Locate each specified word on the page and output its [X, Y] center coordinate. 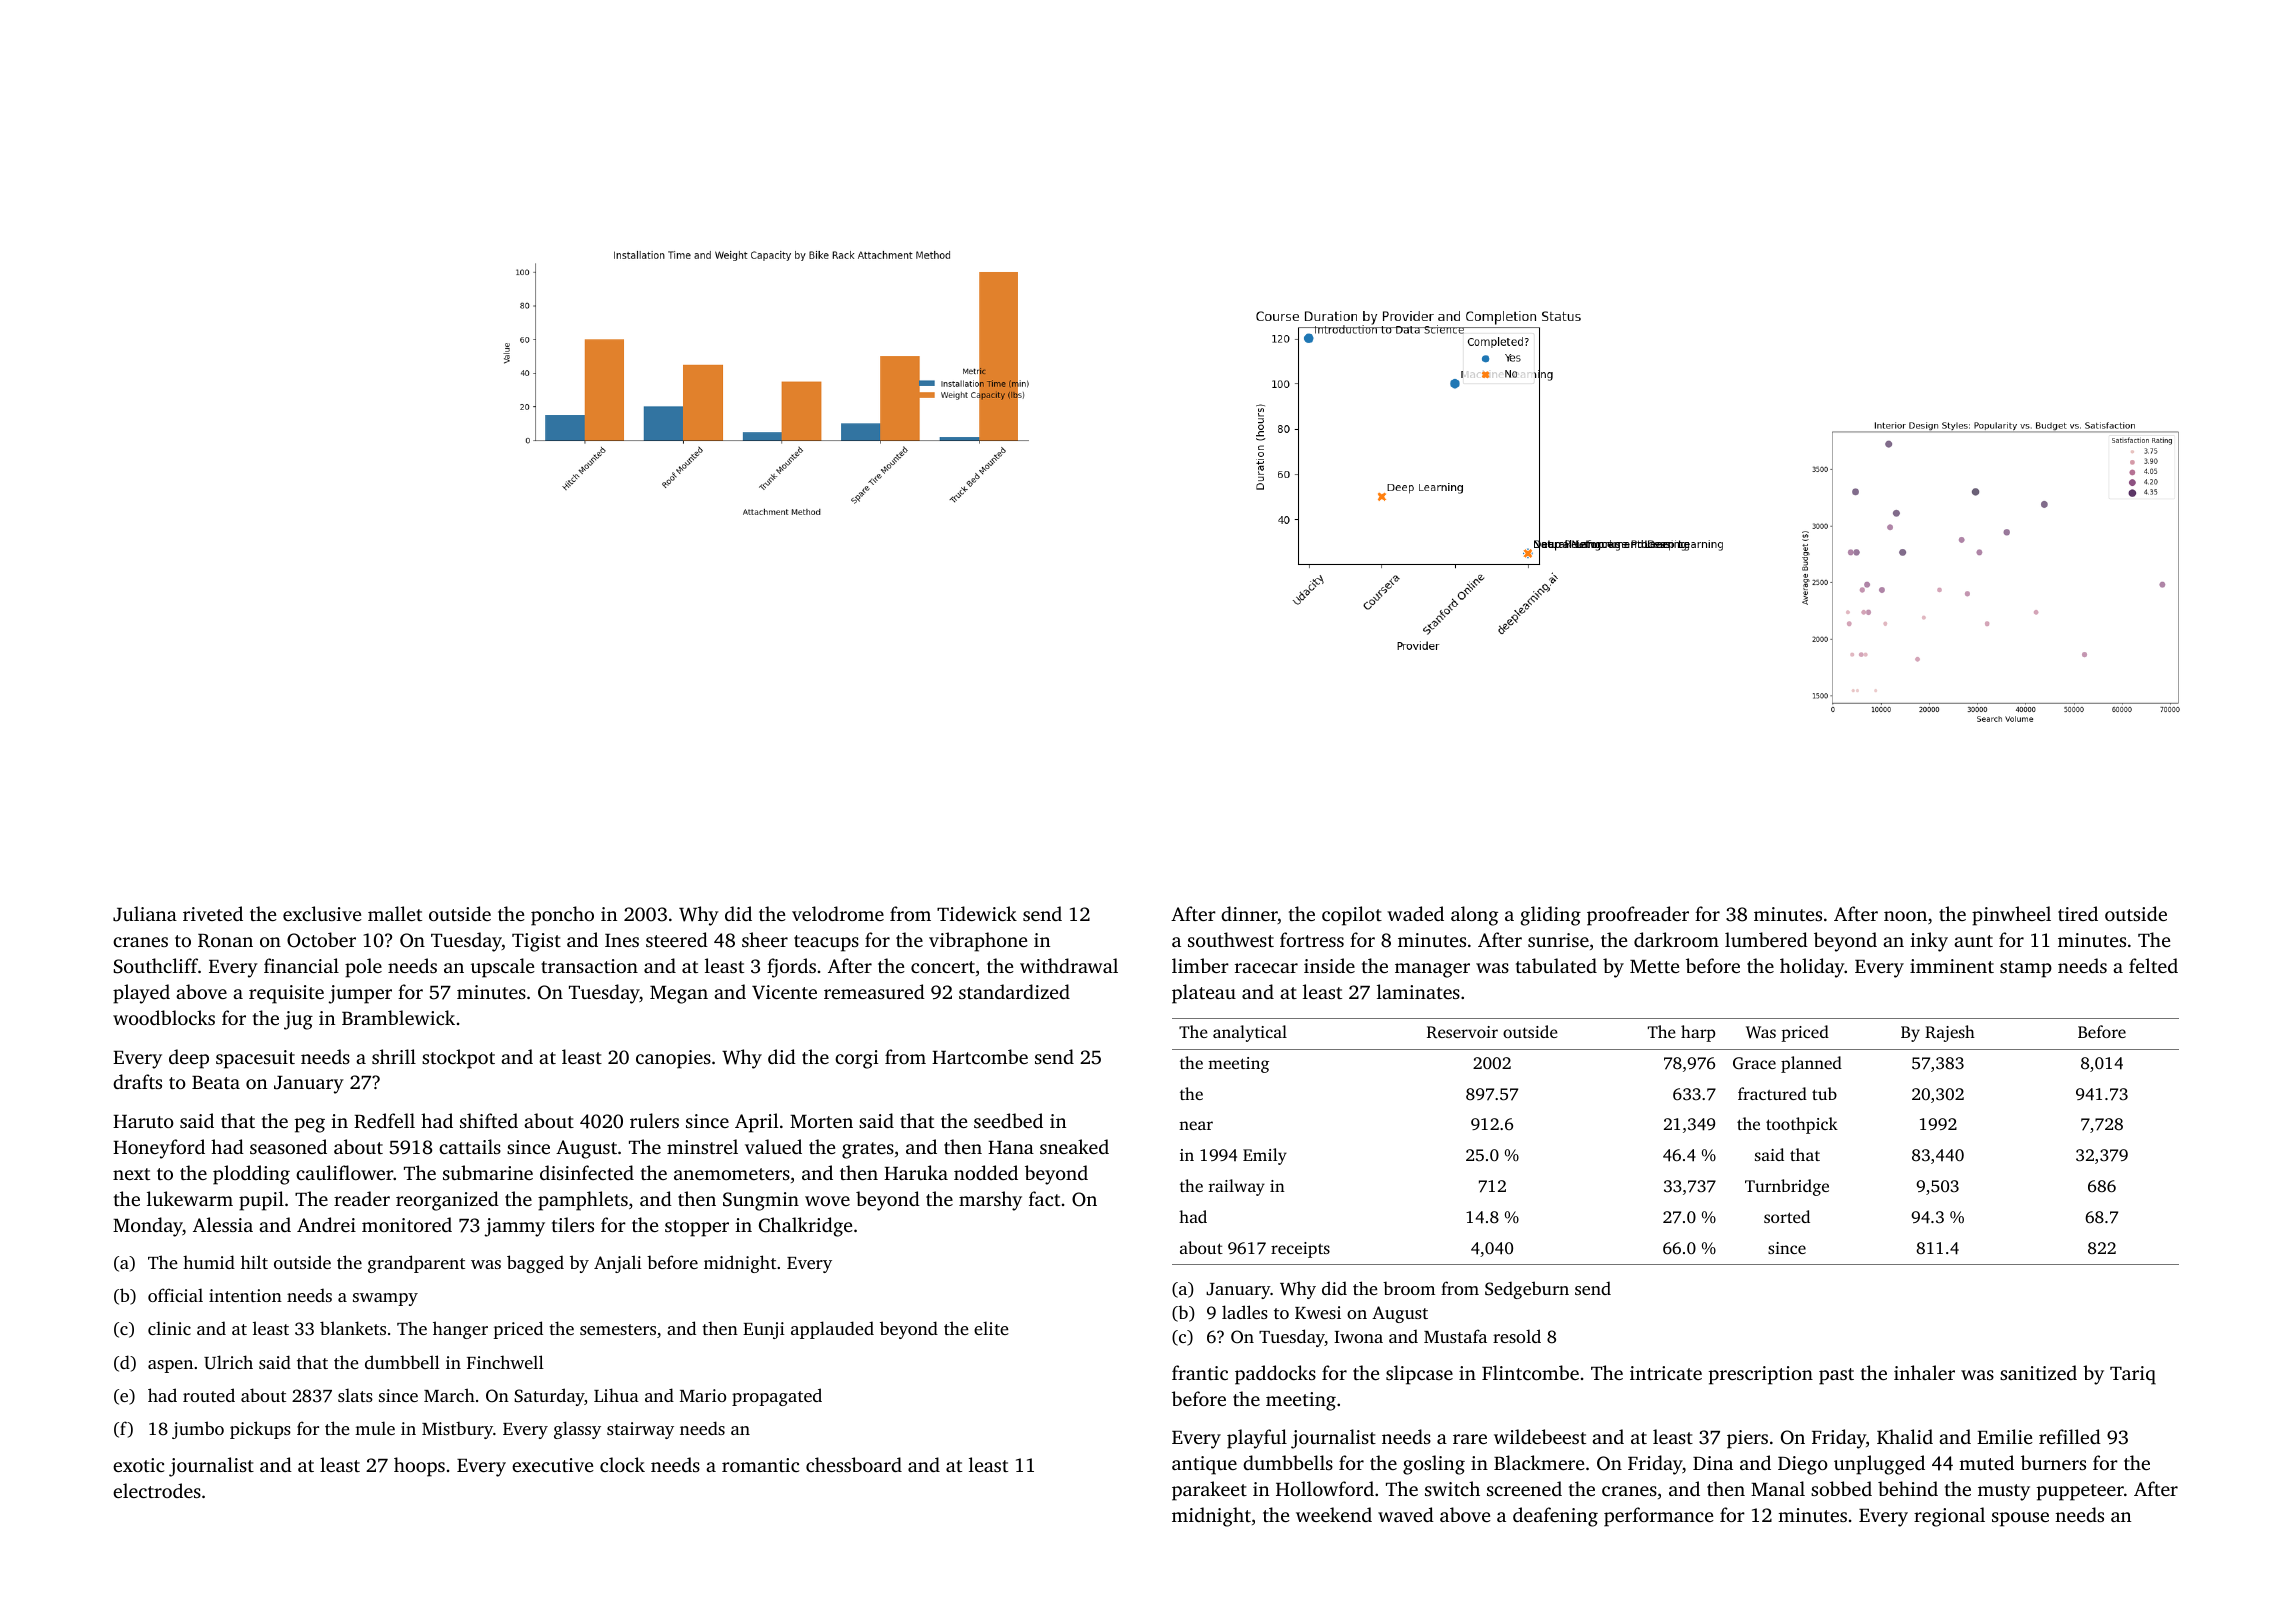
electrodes [157, 1490]
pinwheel [2011, 916]
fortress [1312, 939]
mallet [395, 913]
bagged [535, 1264]
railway [1237, 1187]
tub [1824, 1093]
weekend [1334, 1514]
